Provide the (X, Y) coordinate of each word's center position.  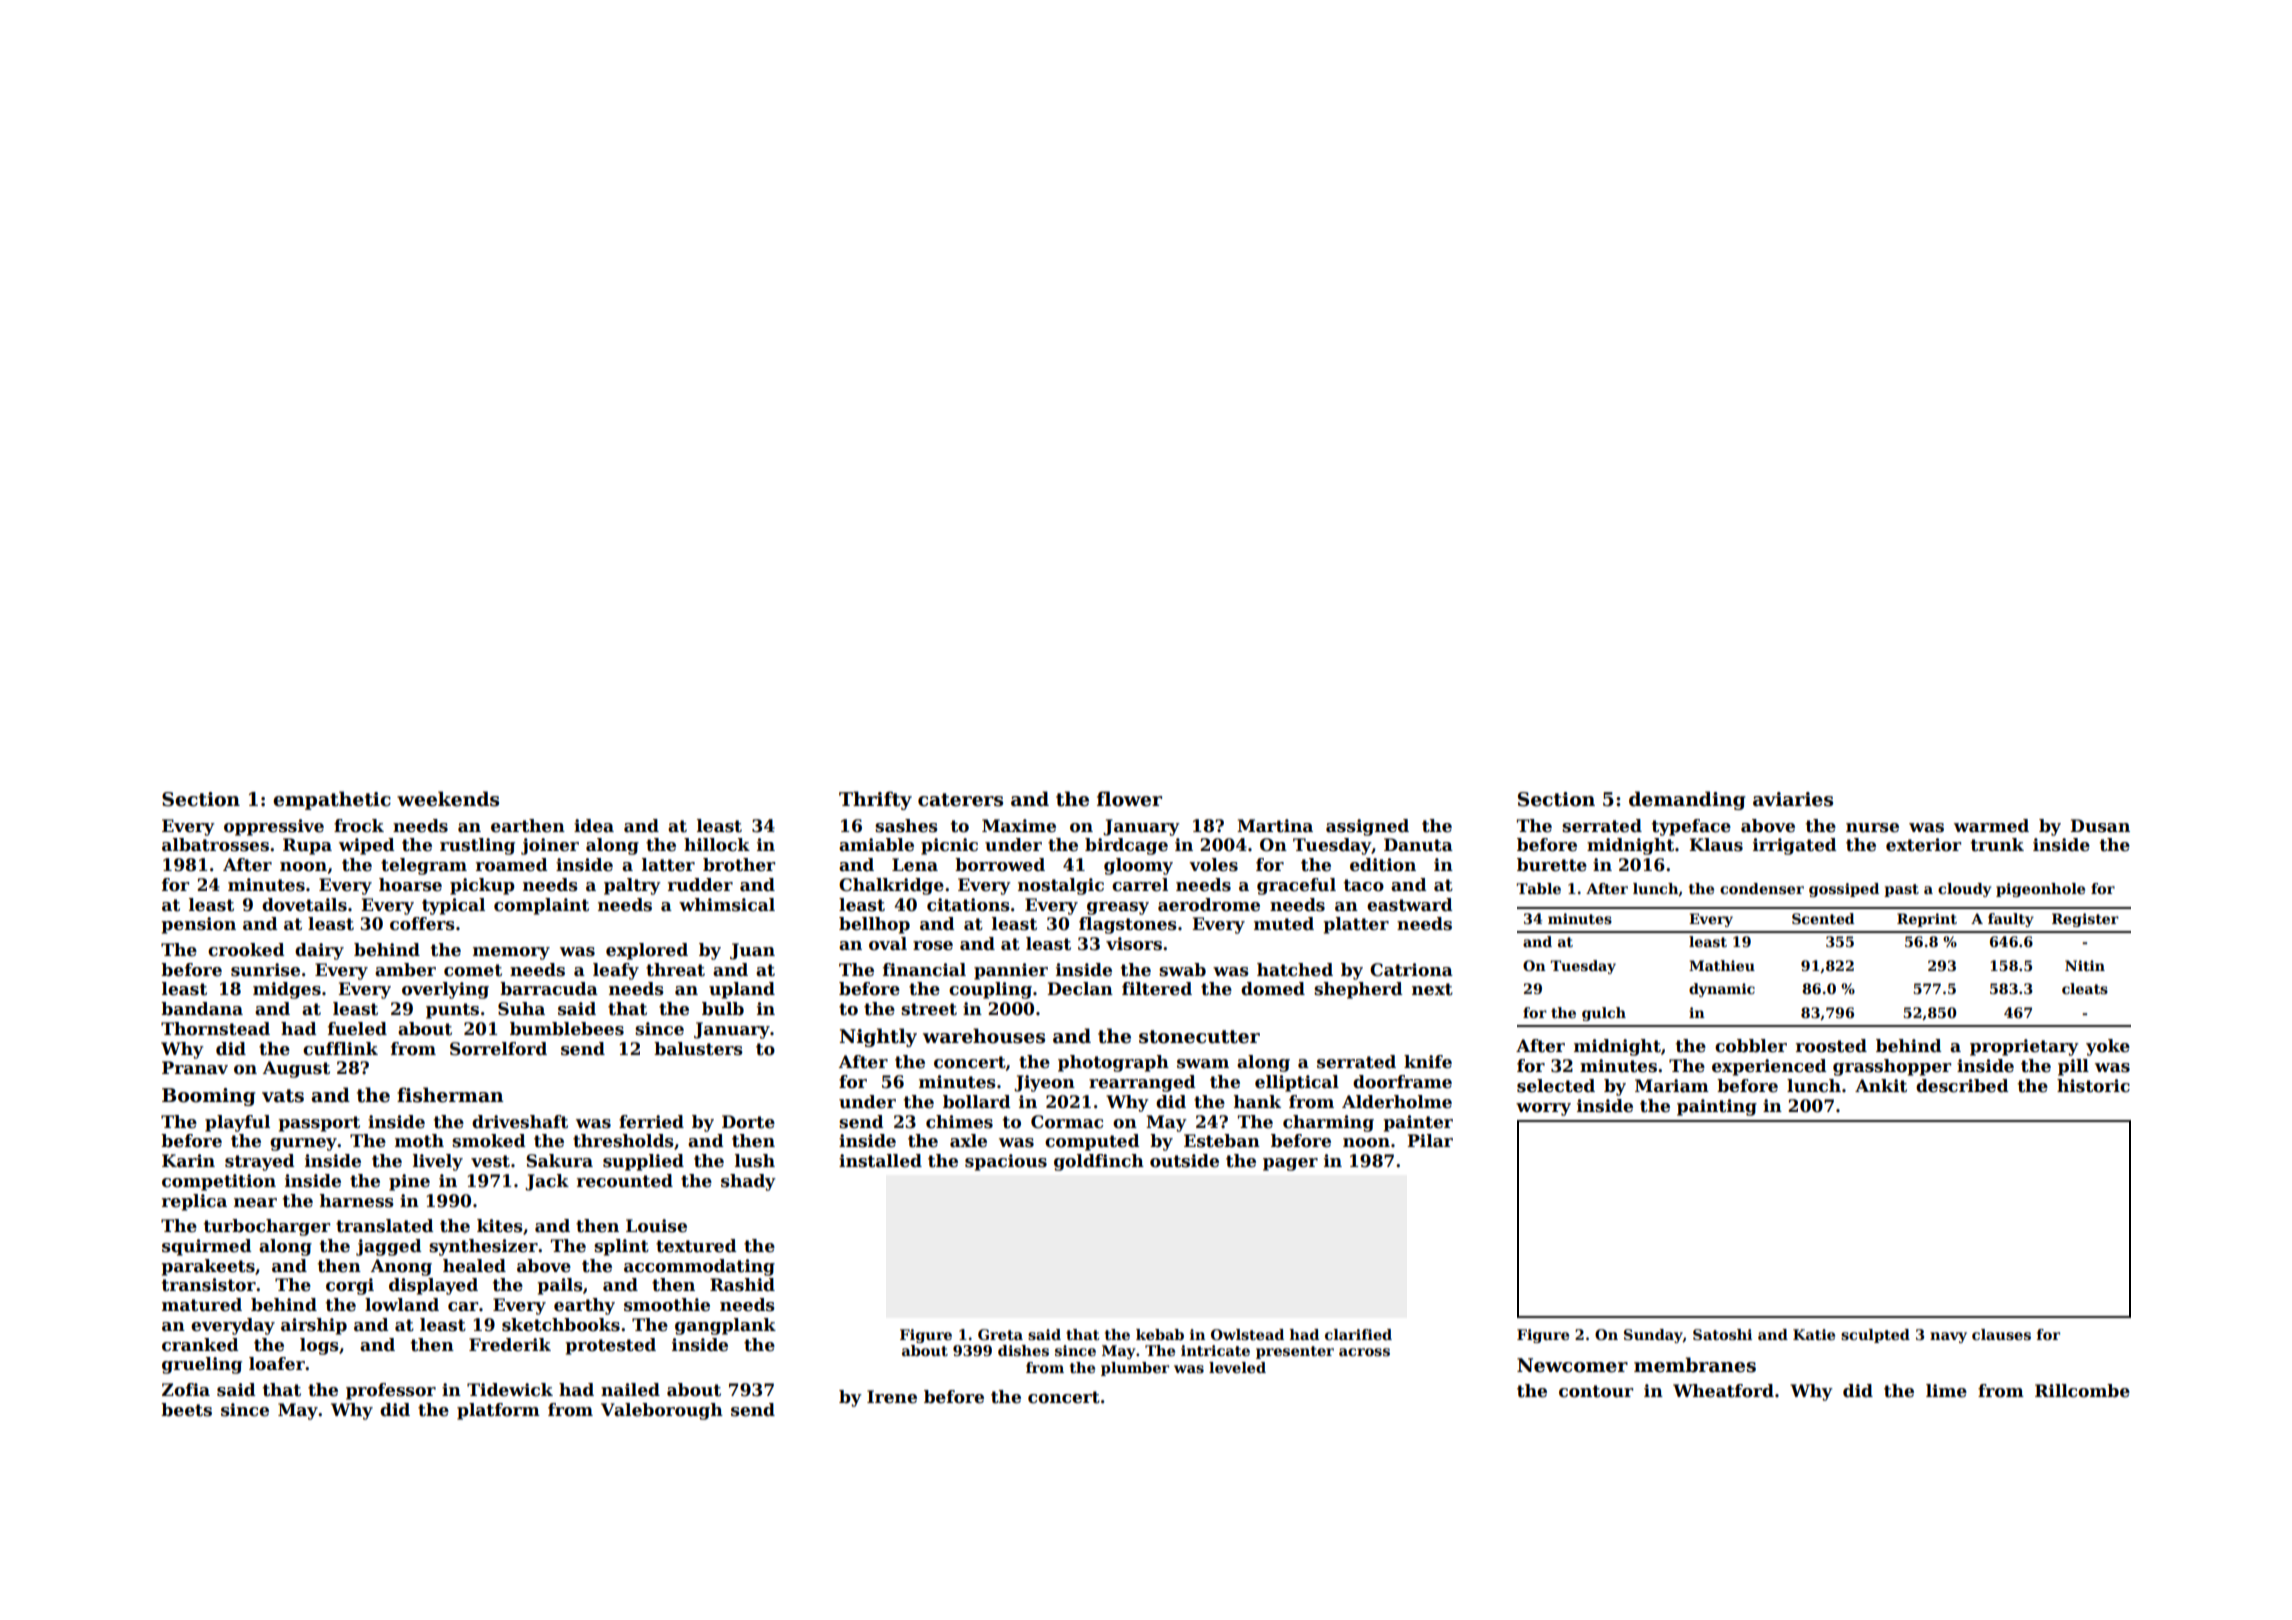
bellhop (874, 925)
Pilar (1430, 1141)
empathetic (332, 800)
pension (198, 925)
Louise (656, 1226)
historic (2093, 1086)
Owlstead (1247, 1334)
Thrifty (875, 800)
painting (1717, 1107)
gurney (303, 1144)
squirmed (207, 1247)
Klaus (1716, 845)
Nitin (2085, 965)
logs (319, 1346)
